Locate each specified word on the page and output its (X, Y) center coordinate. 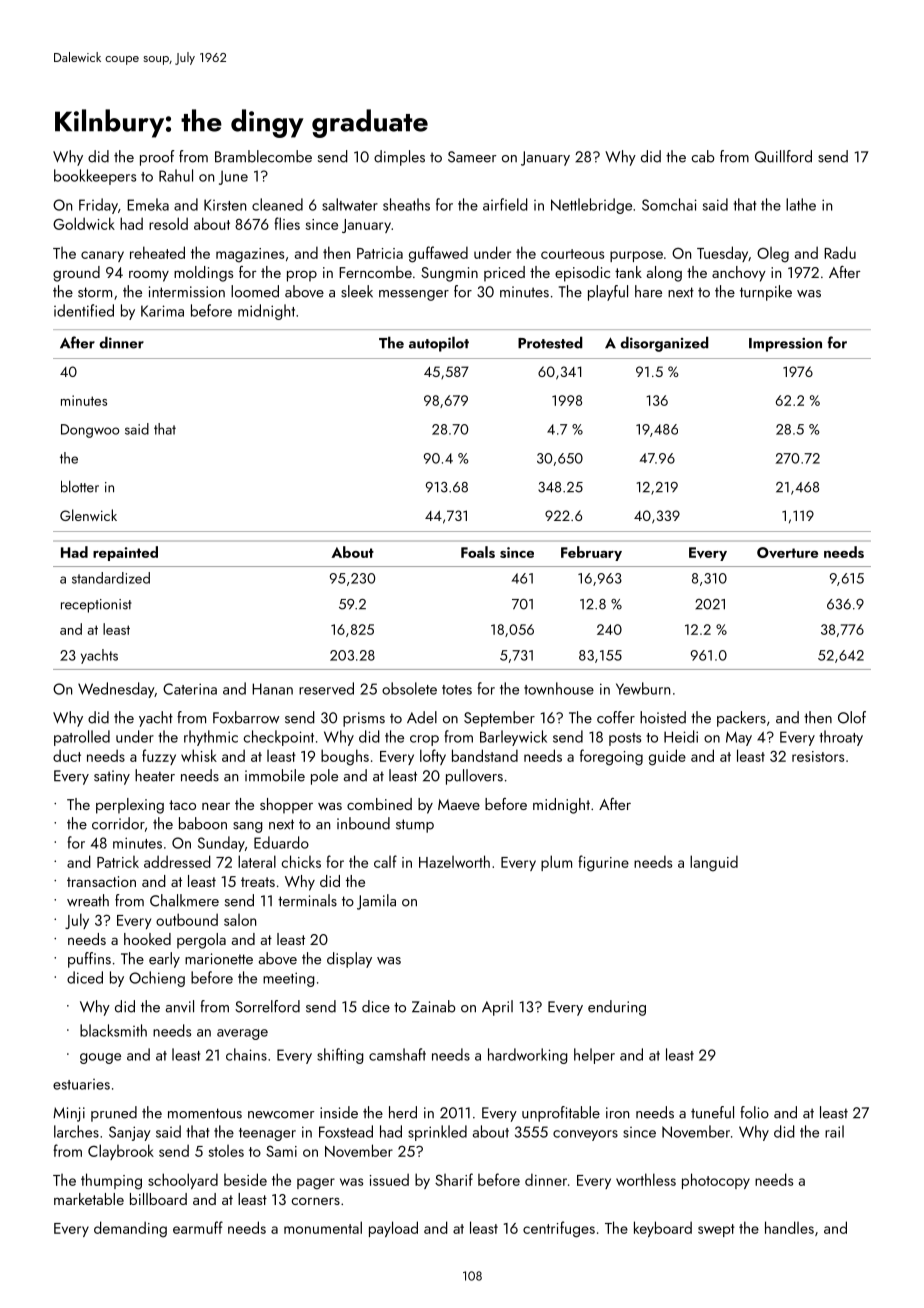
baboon (203, 823)
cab (703, 156)
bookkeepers (95, 177)
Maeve (459, 804)
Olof (852, 717)
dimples (399, 158)
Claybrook (121, 1152)
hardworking (528, 1056)
